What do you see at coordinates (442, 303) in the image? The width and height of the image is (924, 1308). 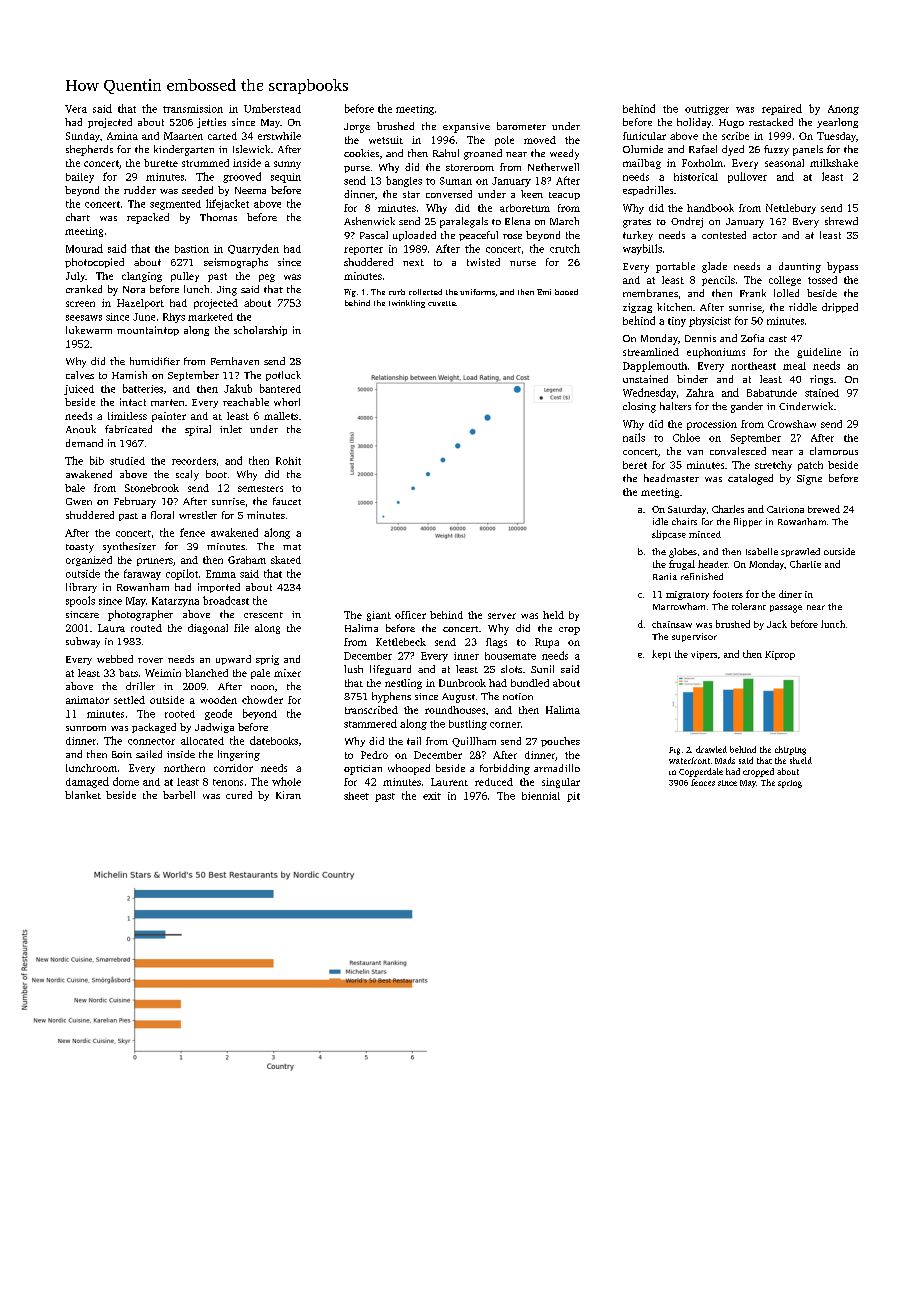 I see `cuvette` at bounding box center [442, 303].
